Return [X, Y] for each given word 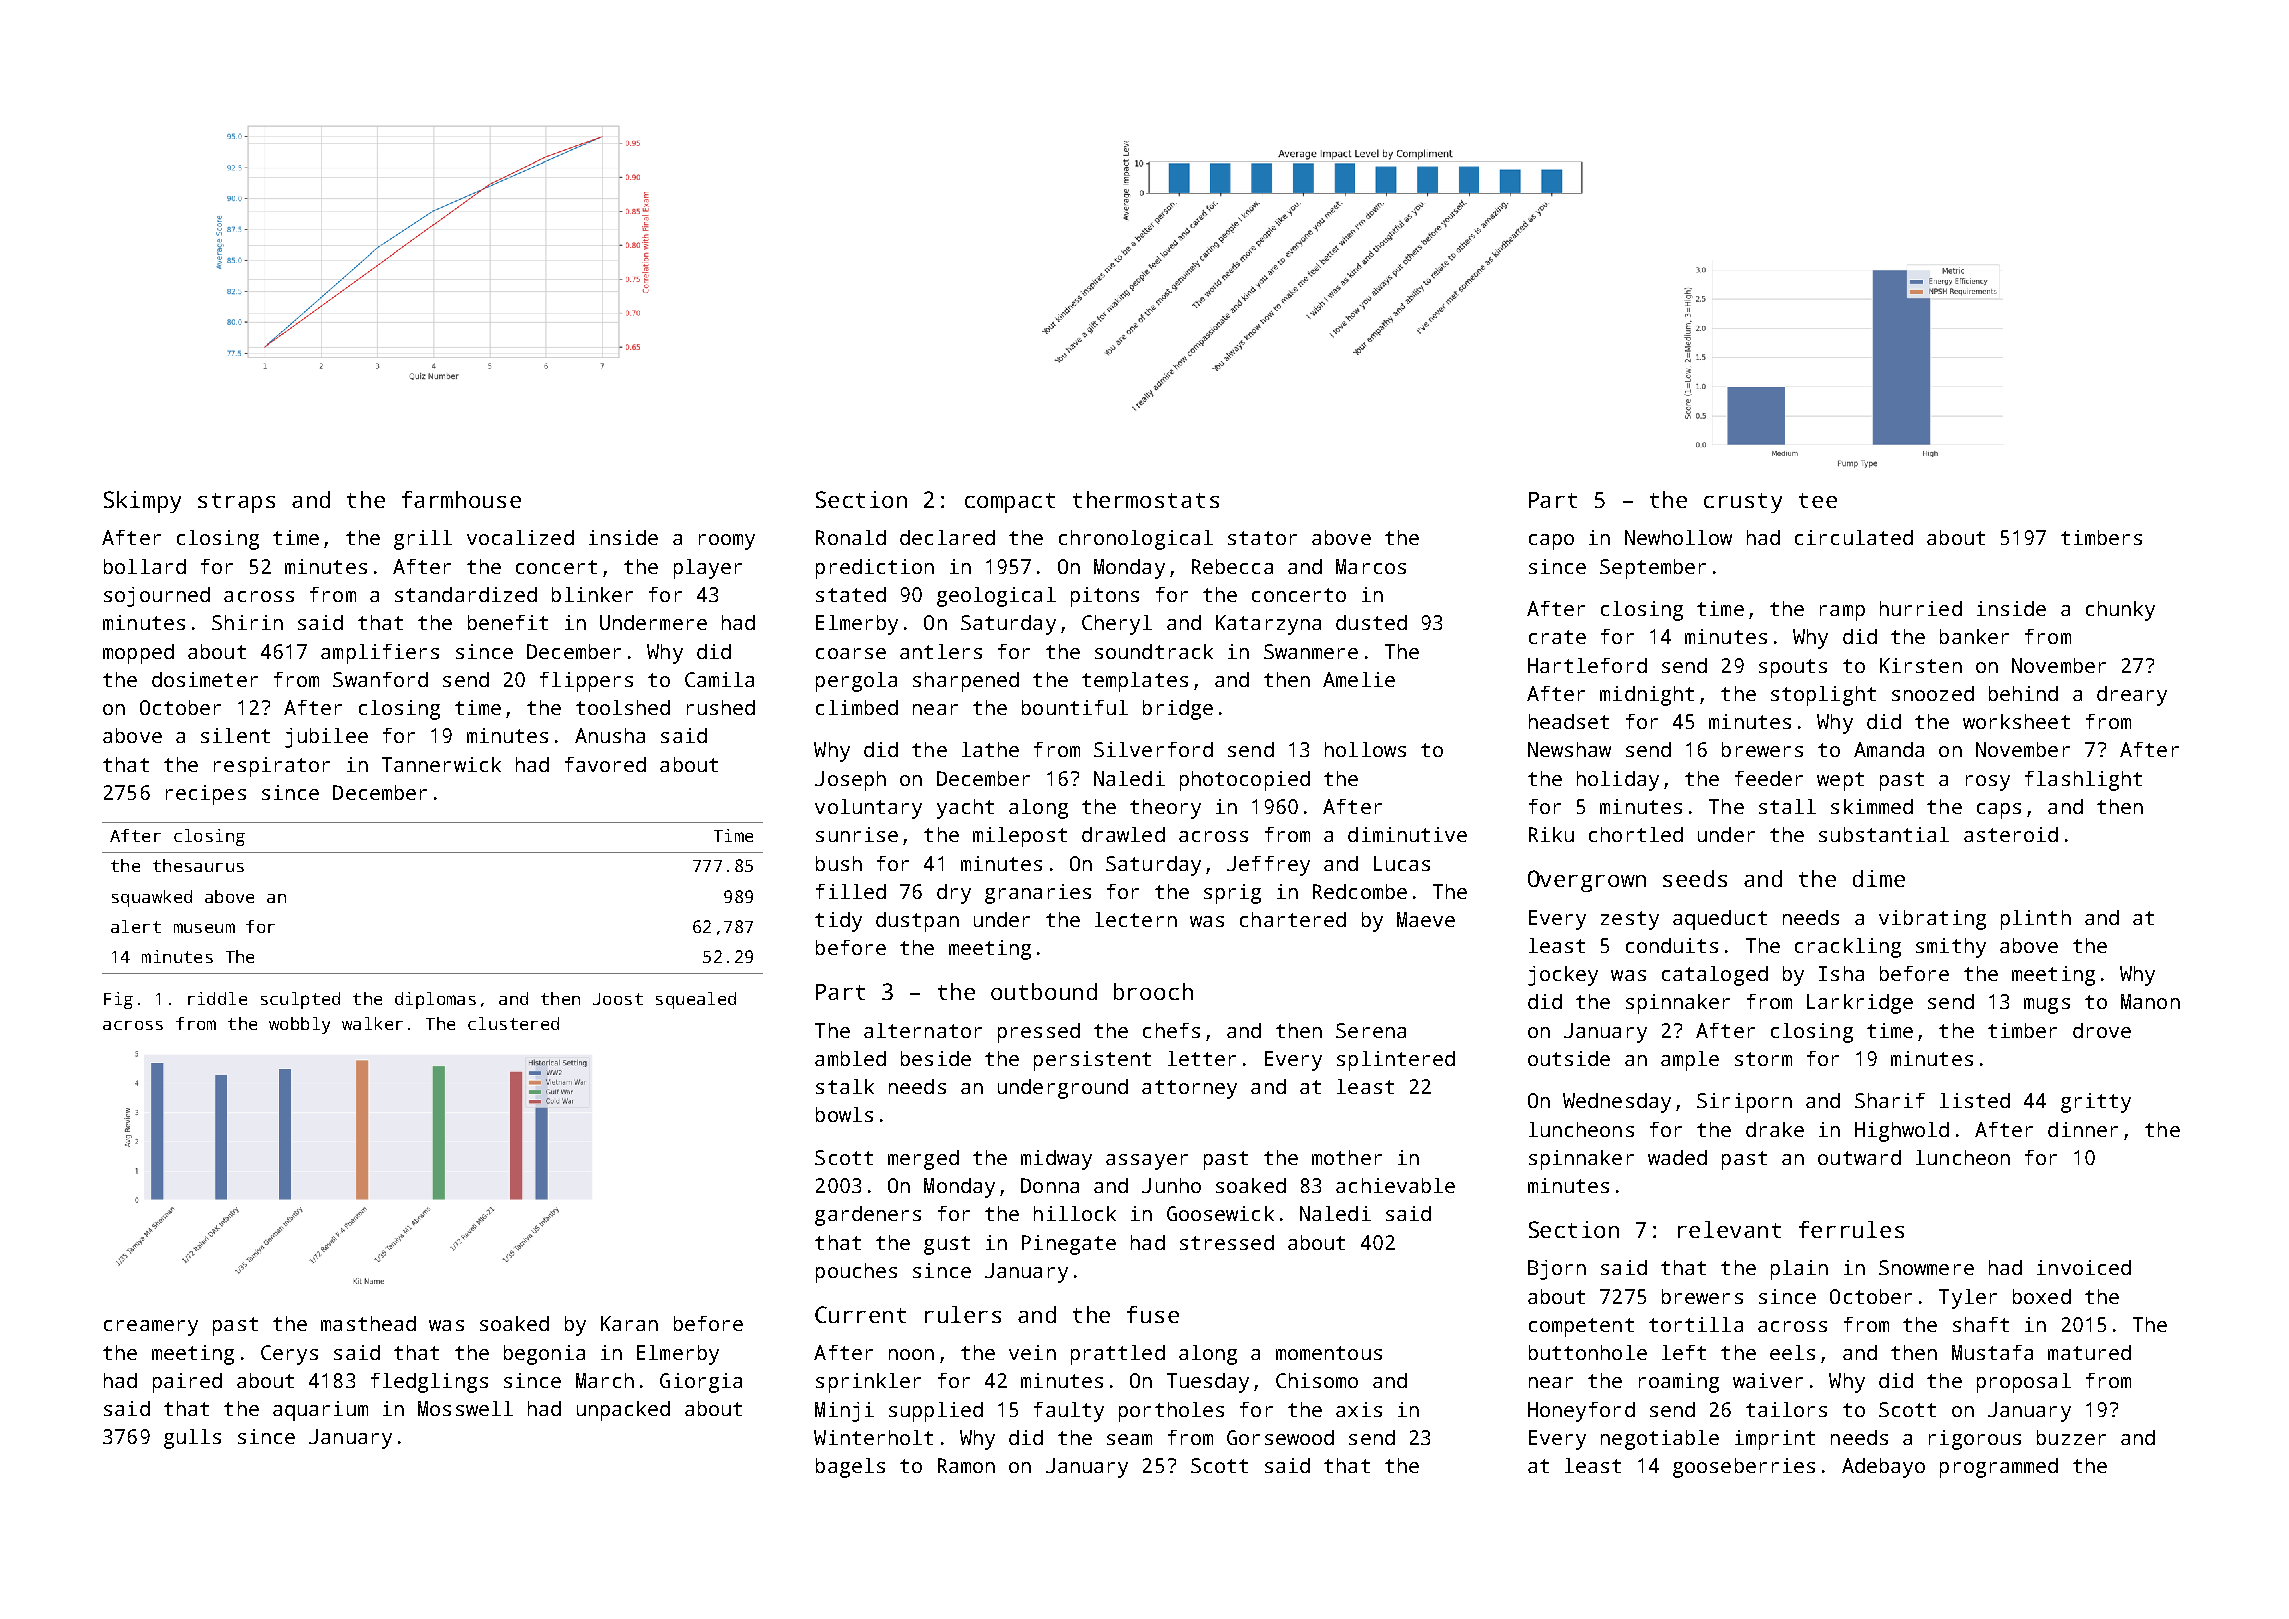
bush [839, 863]
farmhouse [461, 499]
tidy [838, 922]
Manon [2150, 1001]
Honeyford [1581, 1412]
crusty [1743, 503]
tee [1818, 500]
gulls [192, 1439]
